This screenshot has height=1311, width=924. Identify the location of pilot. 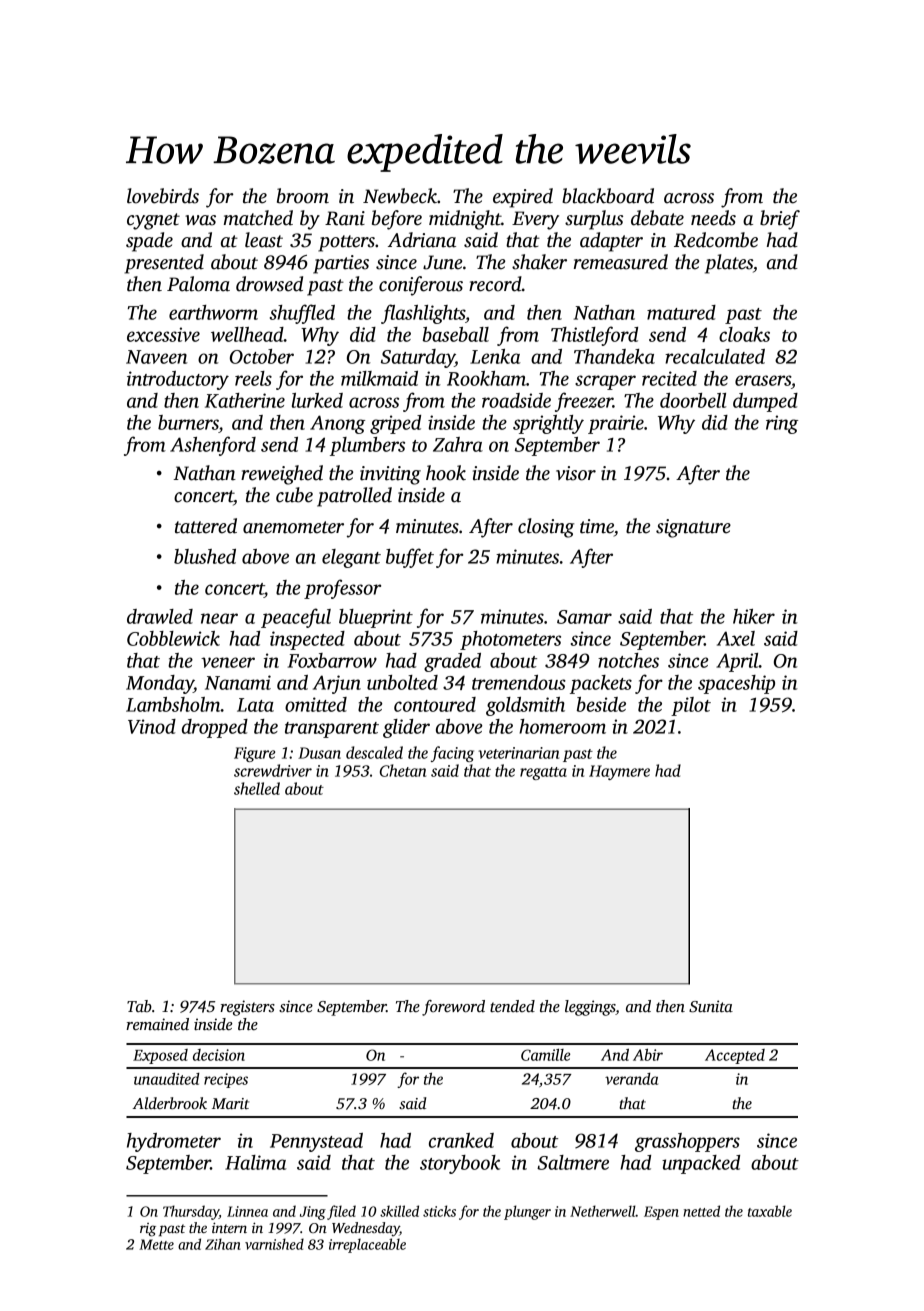
(691, 706).
